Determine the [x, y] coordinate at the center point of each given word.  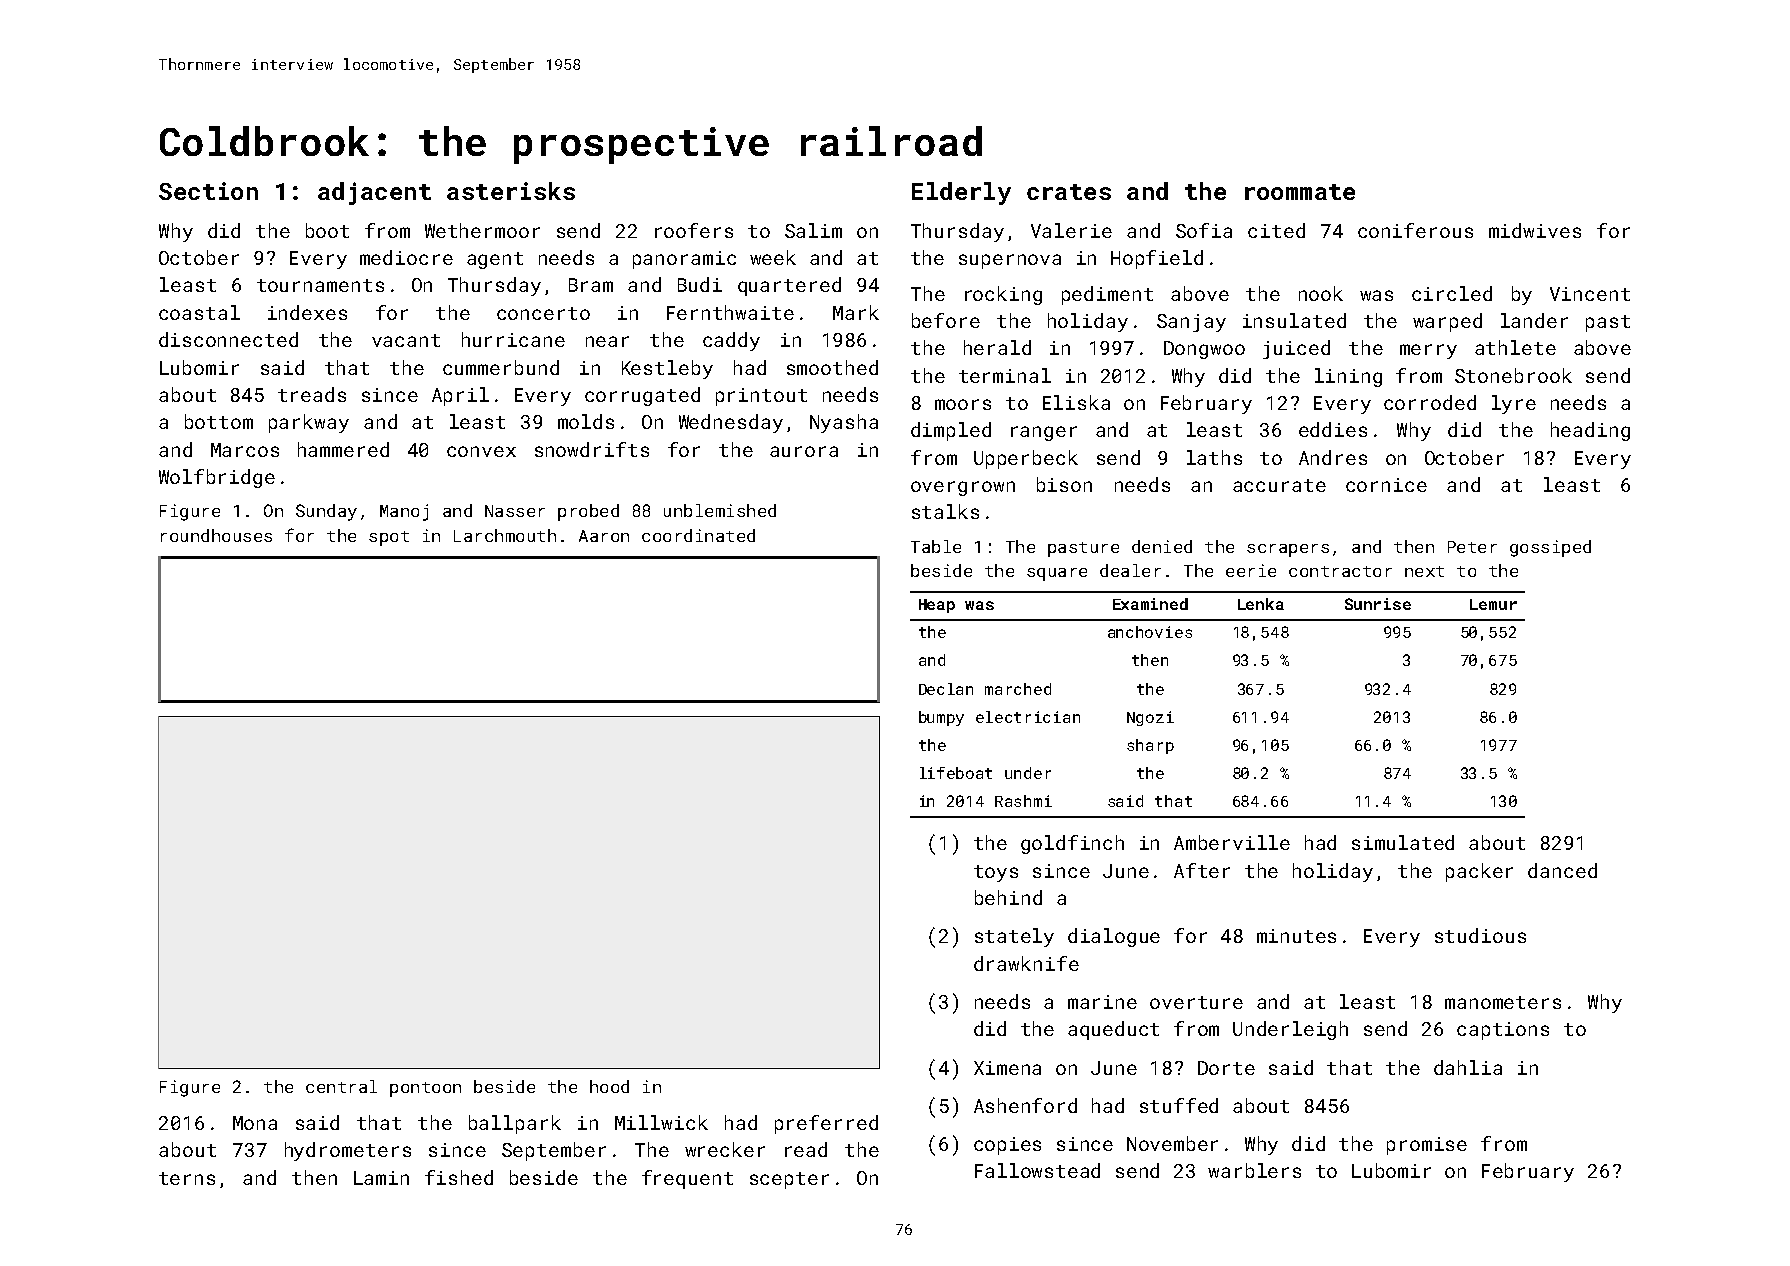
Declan [946, 689]
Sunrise [1378, 604]
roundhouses [216, 535]
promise [1427, 1146]
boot [327, 230]
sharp [1150, 746]
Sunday [326, 512]
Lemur [1493, 604]
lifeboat [956, 773]
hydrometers [348, 1151]
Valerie [1071, 230]
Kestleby [667, 369]
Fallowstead [1037, 1170]
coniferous [1415, 230]
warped [1447, 322]
